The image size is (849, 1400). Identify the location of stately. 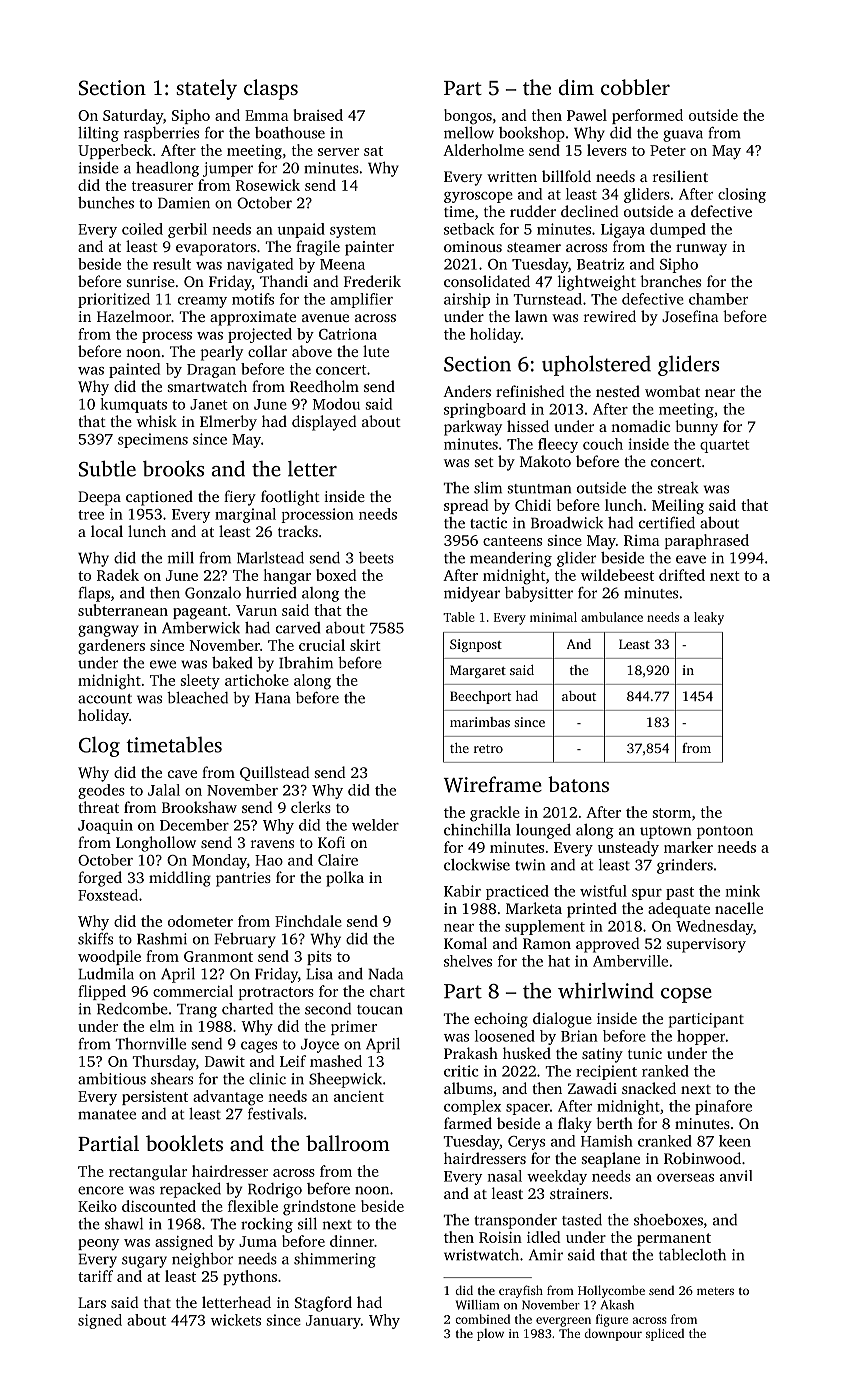
(206, 89).
